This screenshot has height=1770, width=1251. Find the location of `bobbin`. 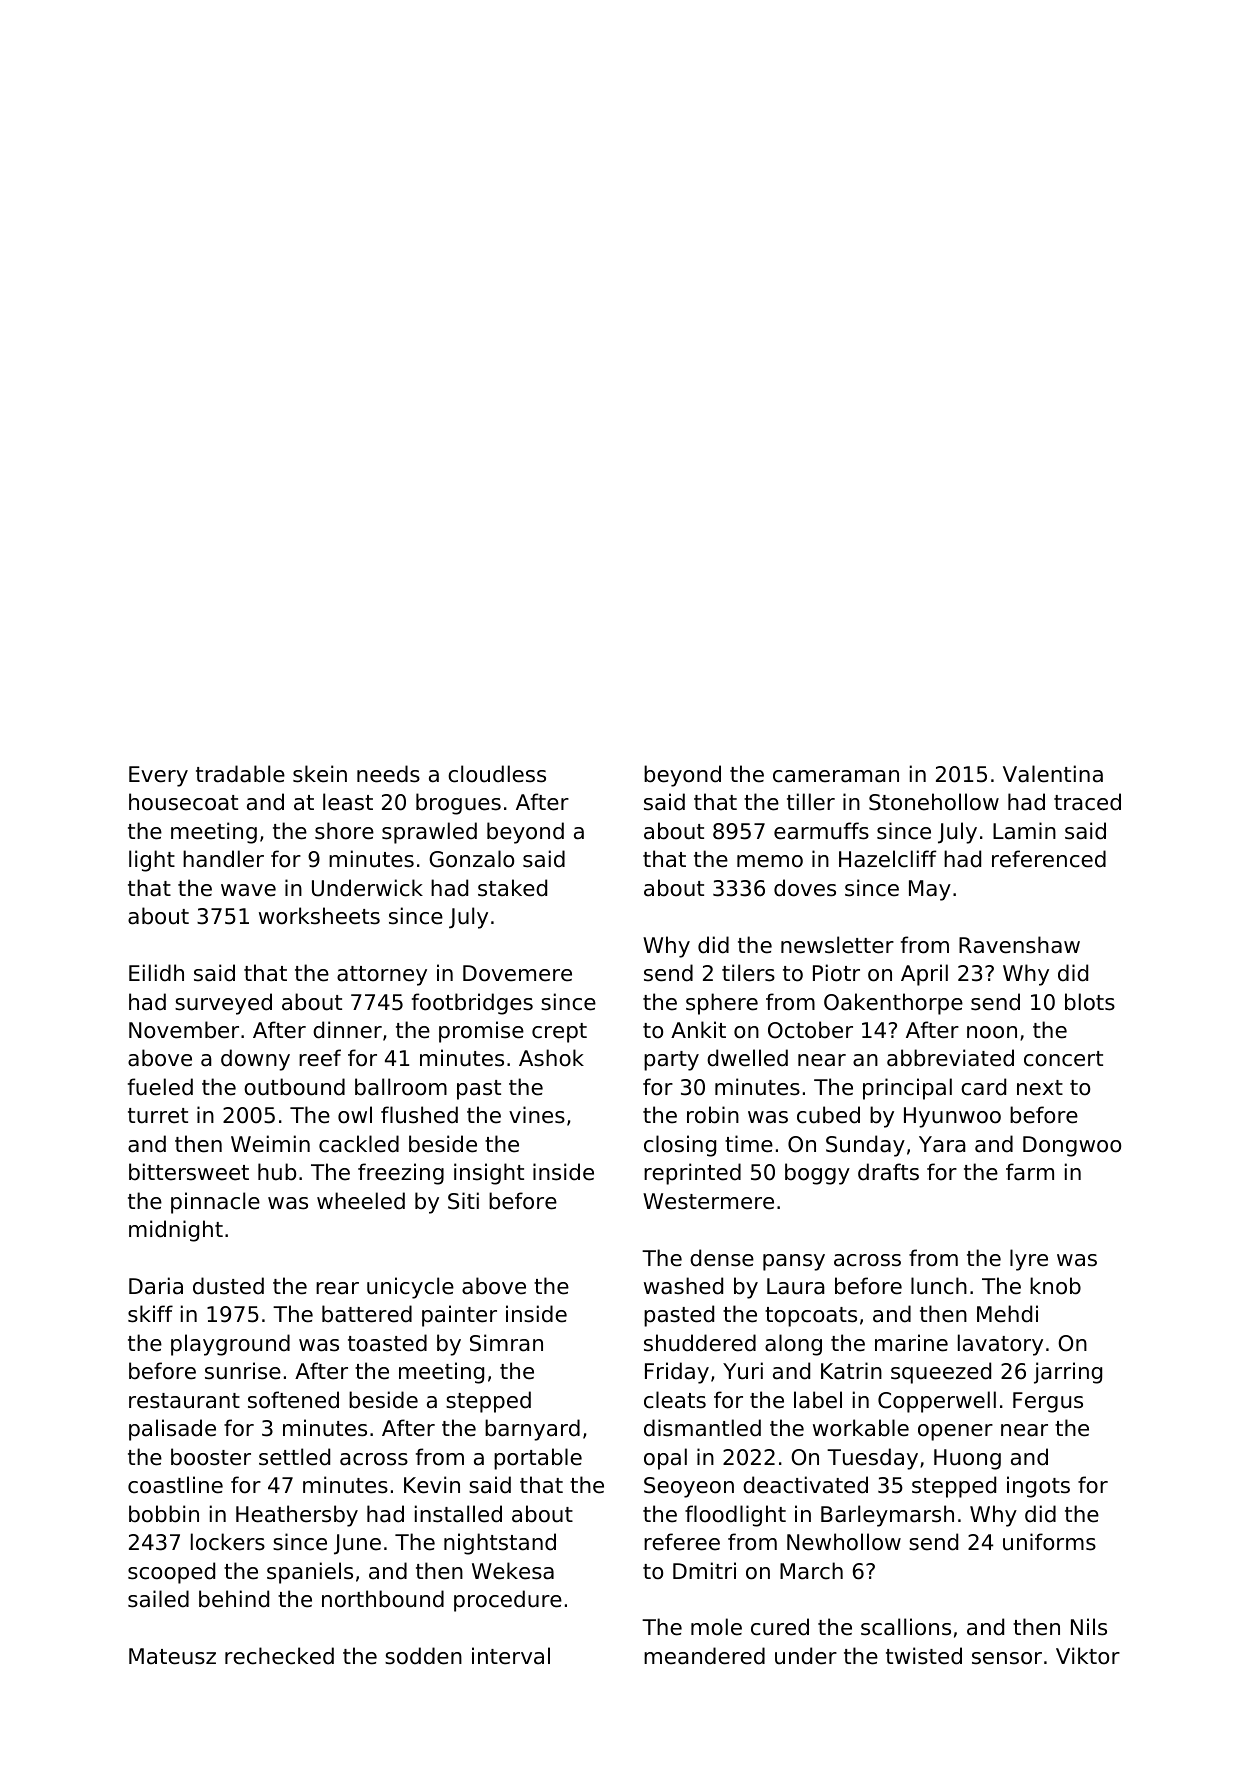

bobbin is located at coordinates (164, 1514).
